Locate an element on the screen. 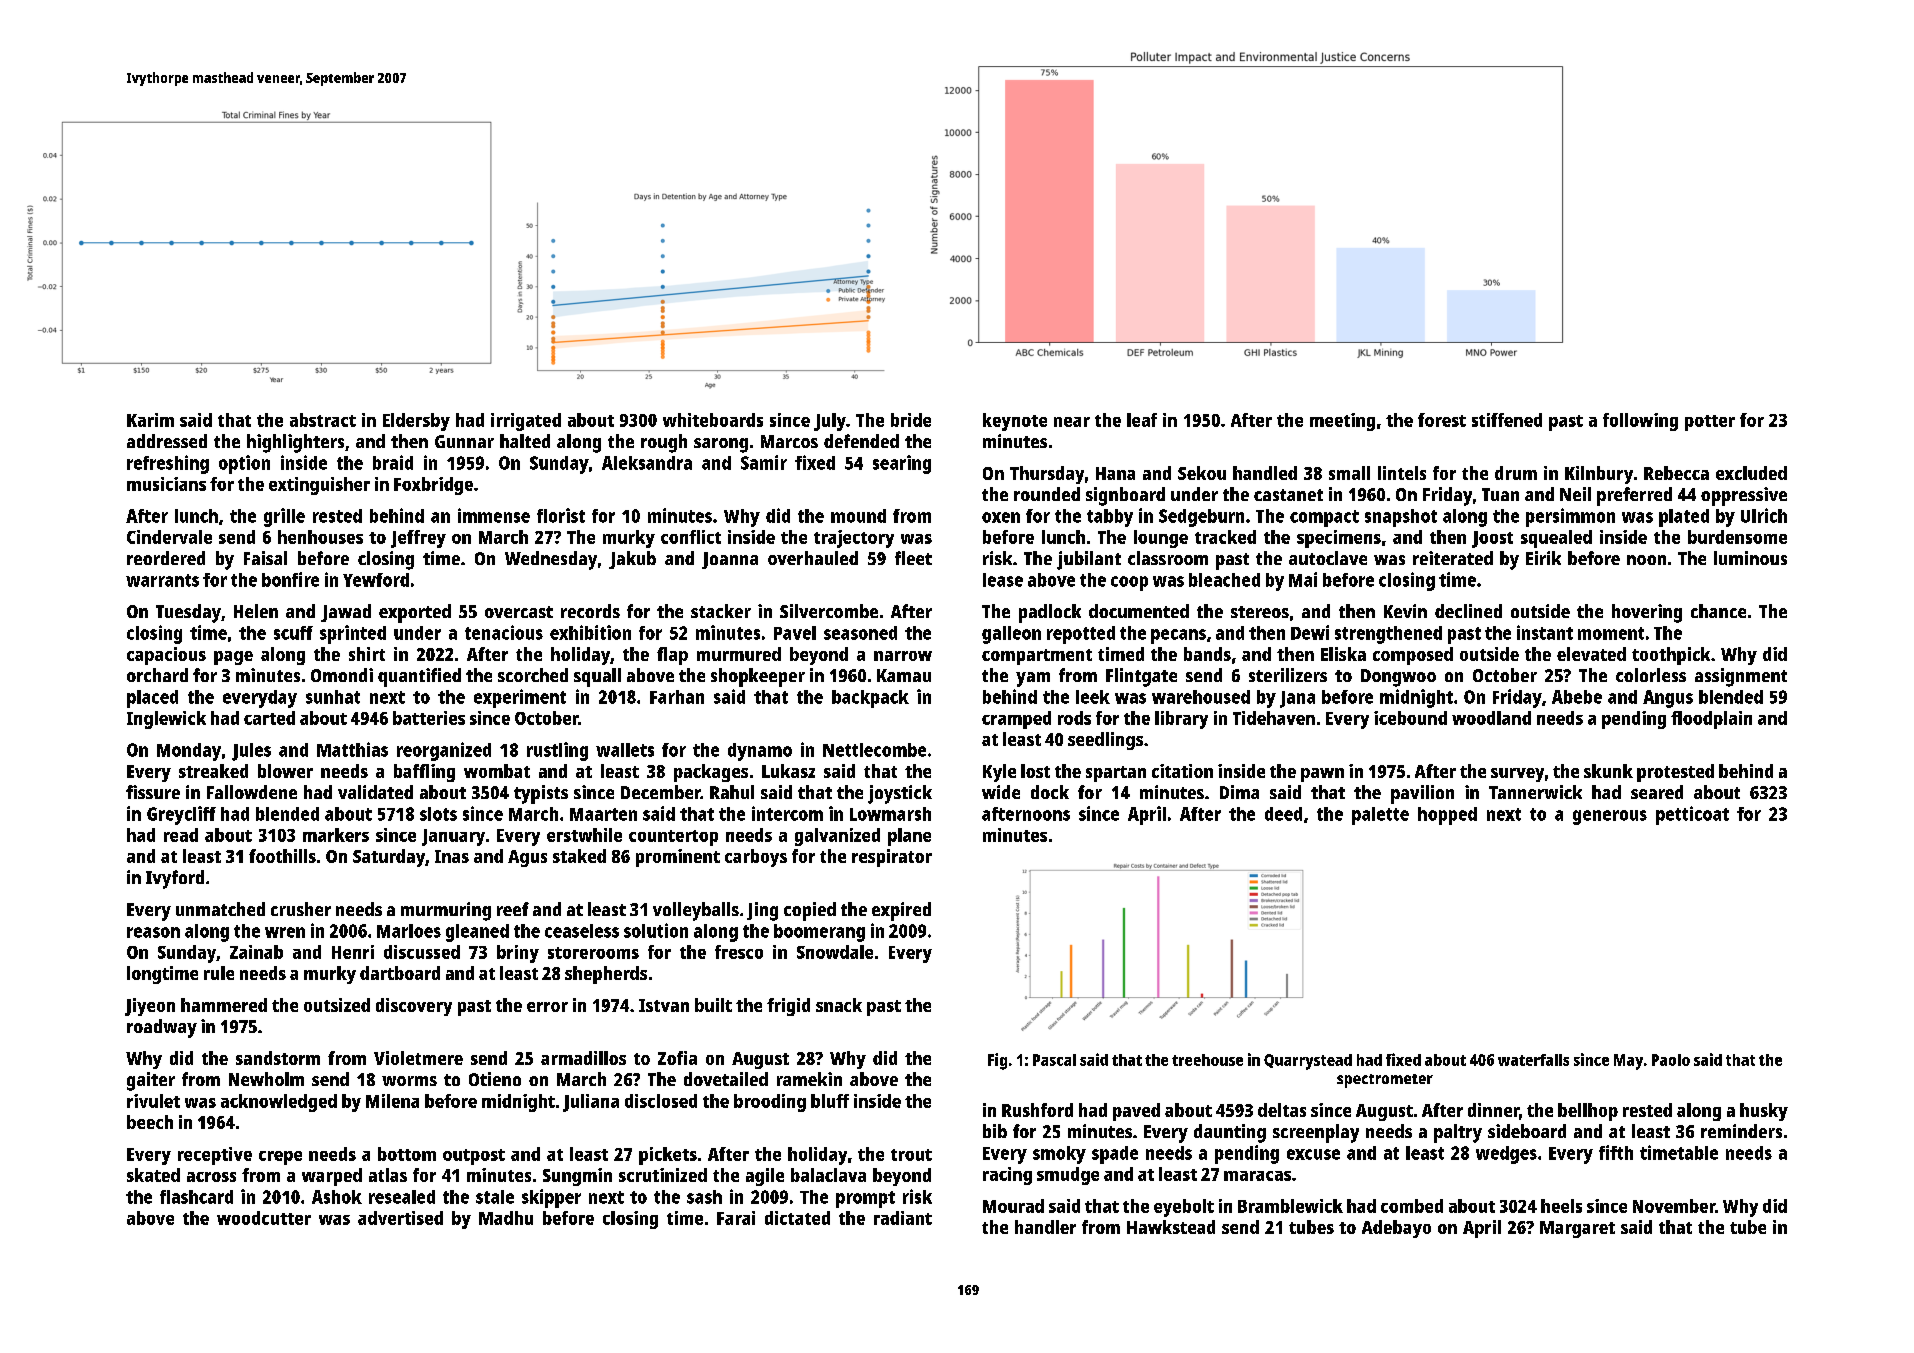 The height and width of the screenshot is (1353, 1914). respirator is located at coordinates (892, 858).
